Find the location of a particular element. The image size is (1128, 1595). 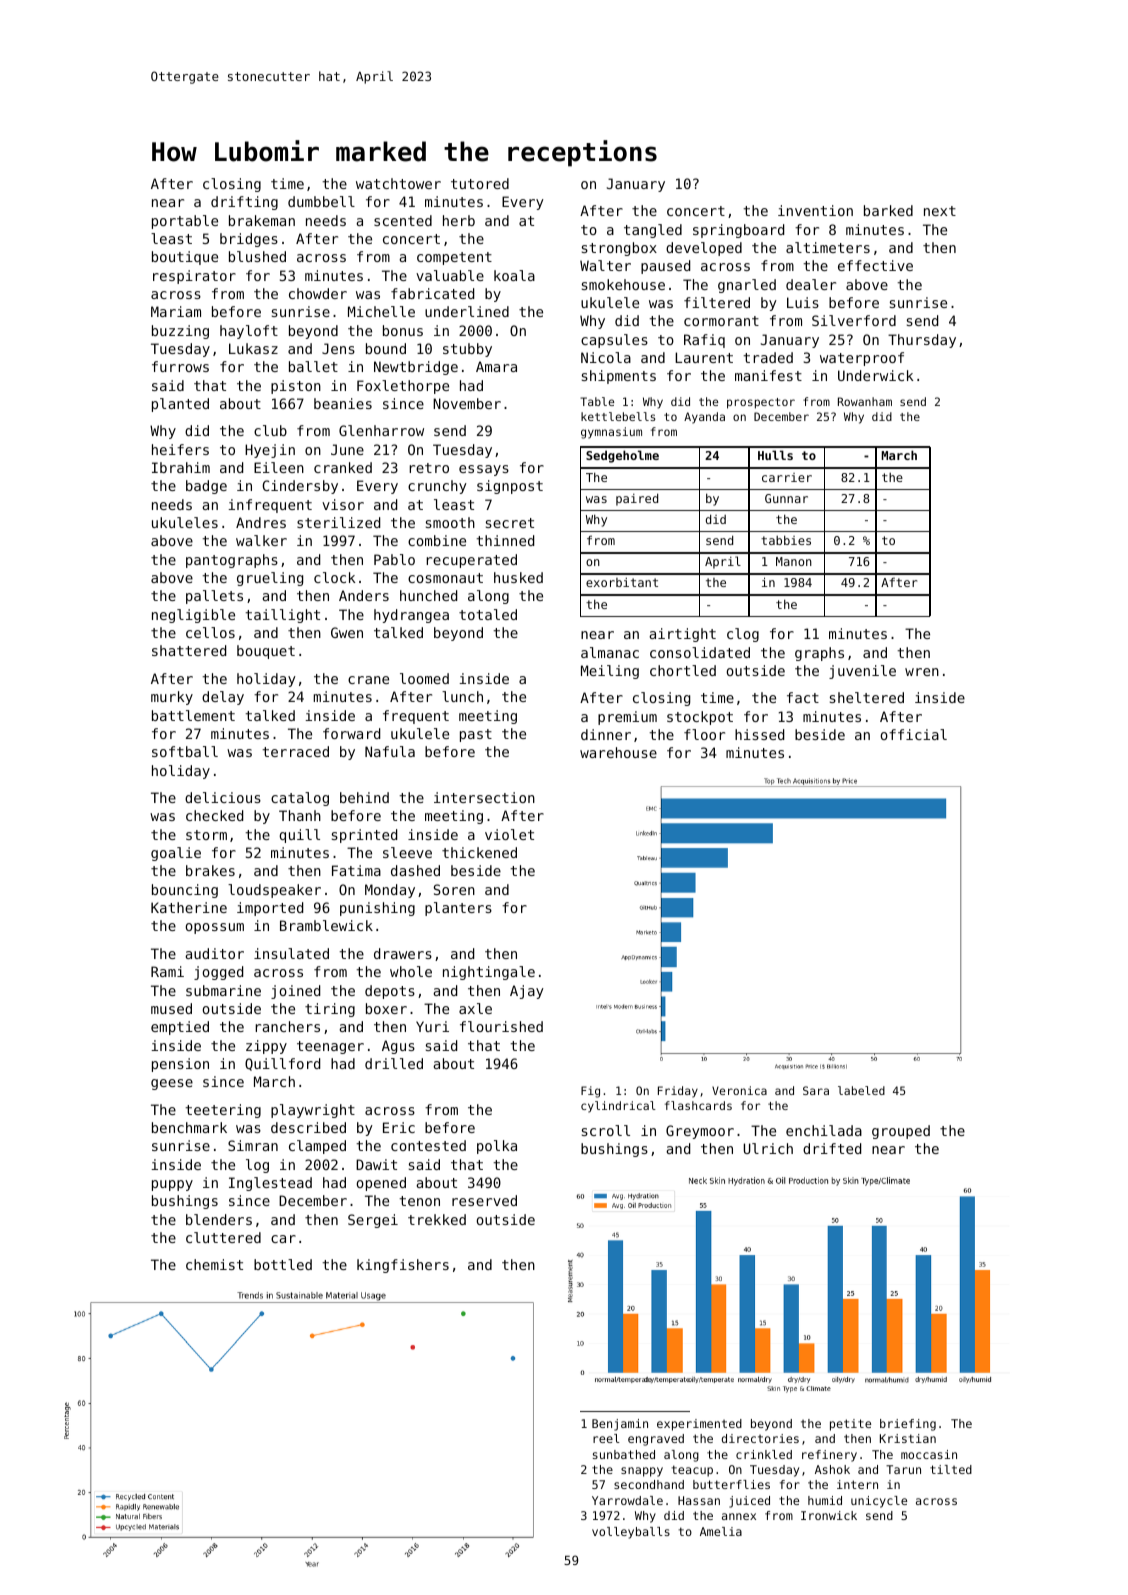

petite is located at coordinates (850, 1425).
